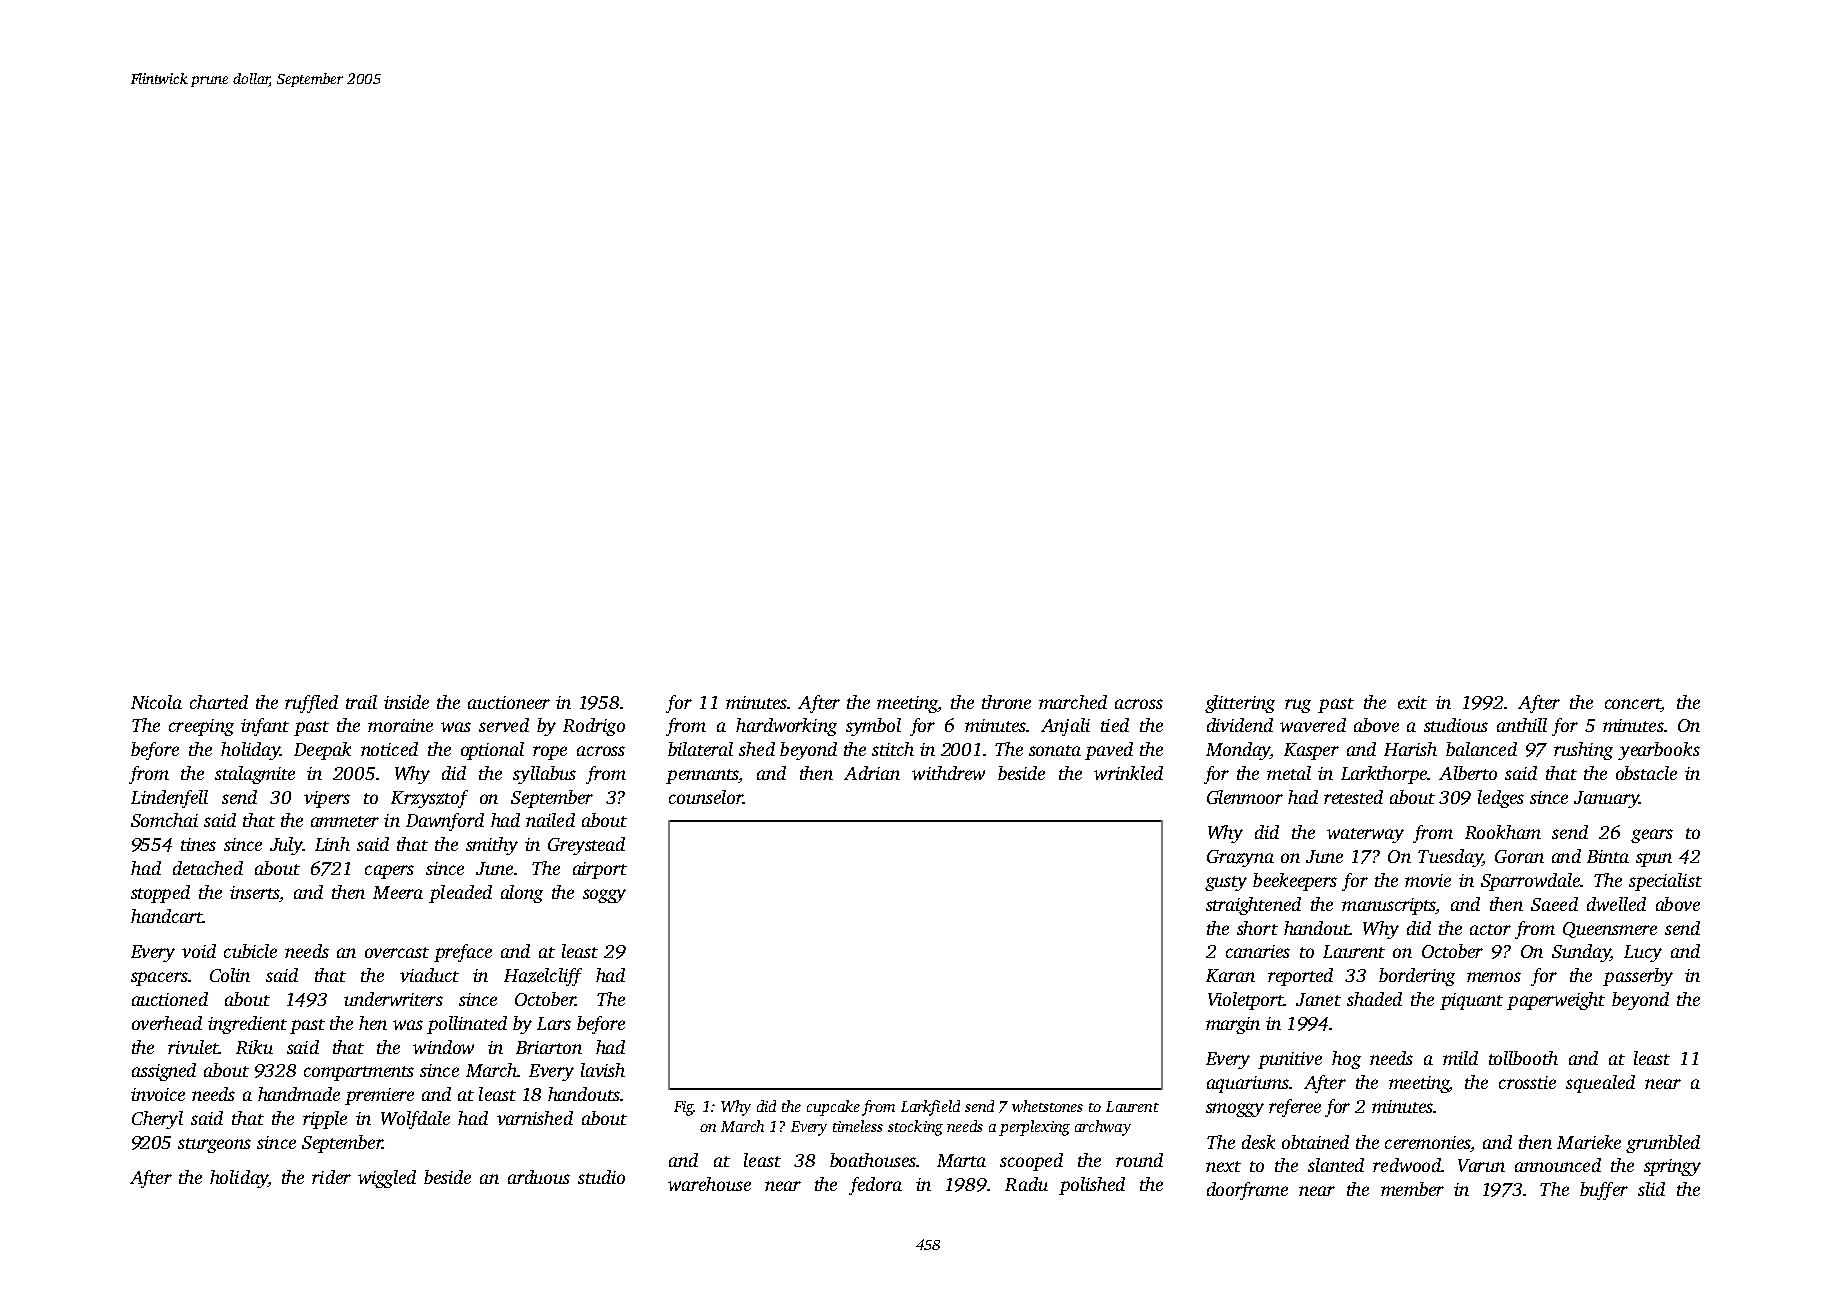 The width and height of the screenshot is (1831, 1295). What do you see at coordinates (1616, 904) in the screenshot?
I see `dwelled` at bounding box center [1616, 904].
